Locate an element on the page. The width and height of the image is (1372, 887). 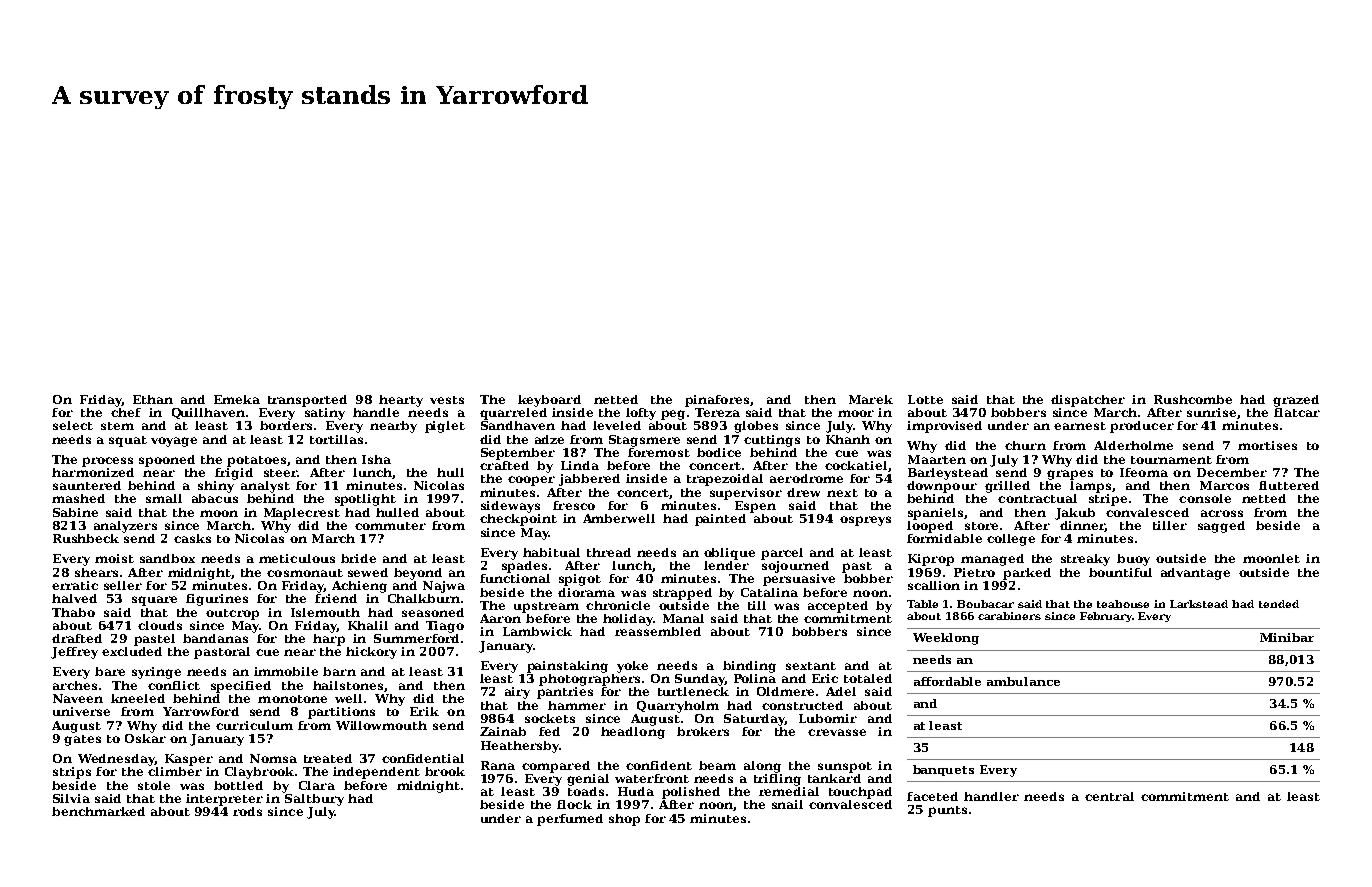
voyage is located at coordinates (174, 442).
